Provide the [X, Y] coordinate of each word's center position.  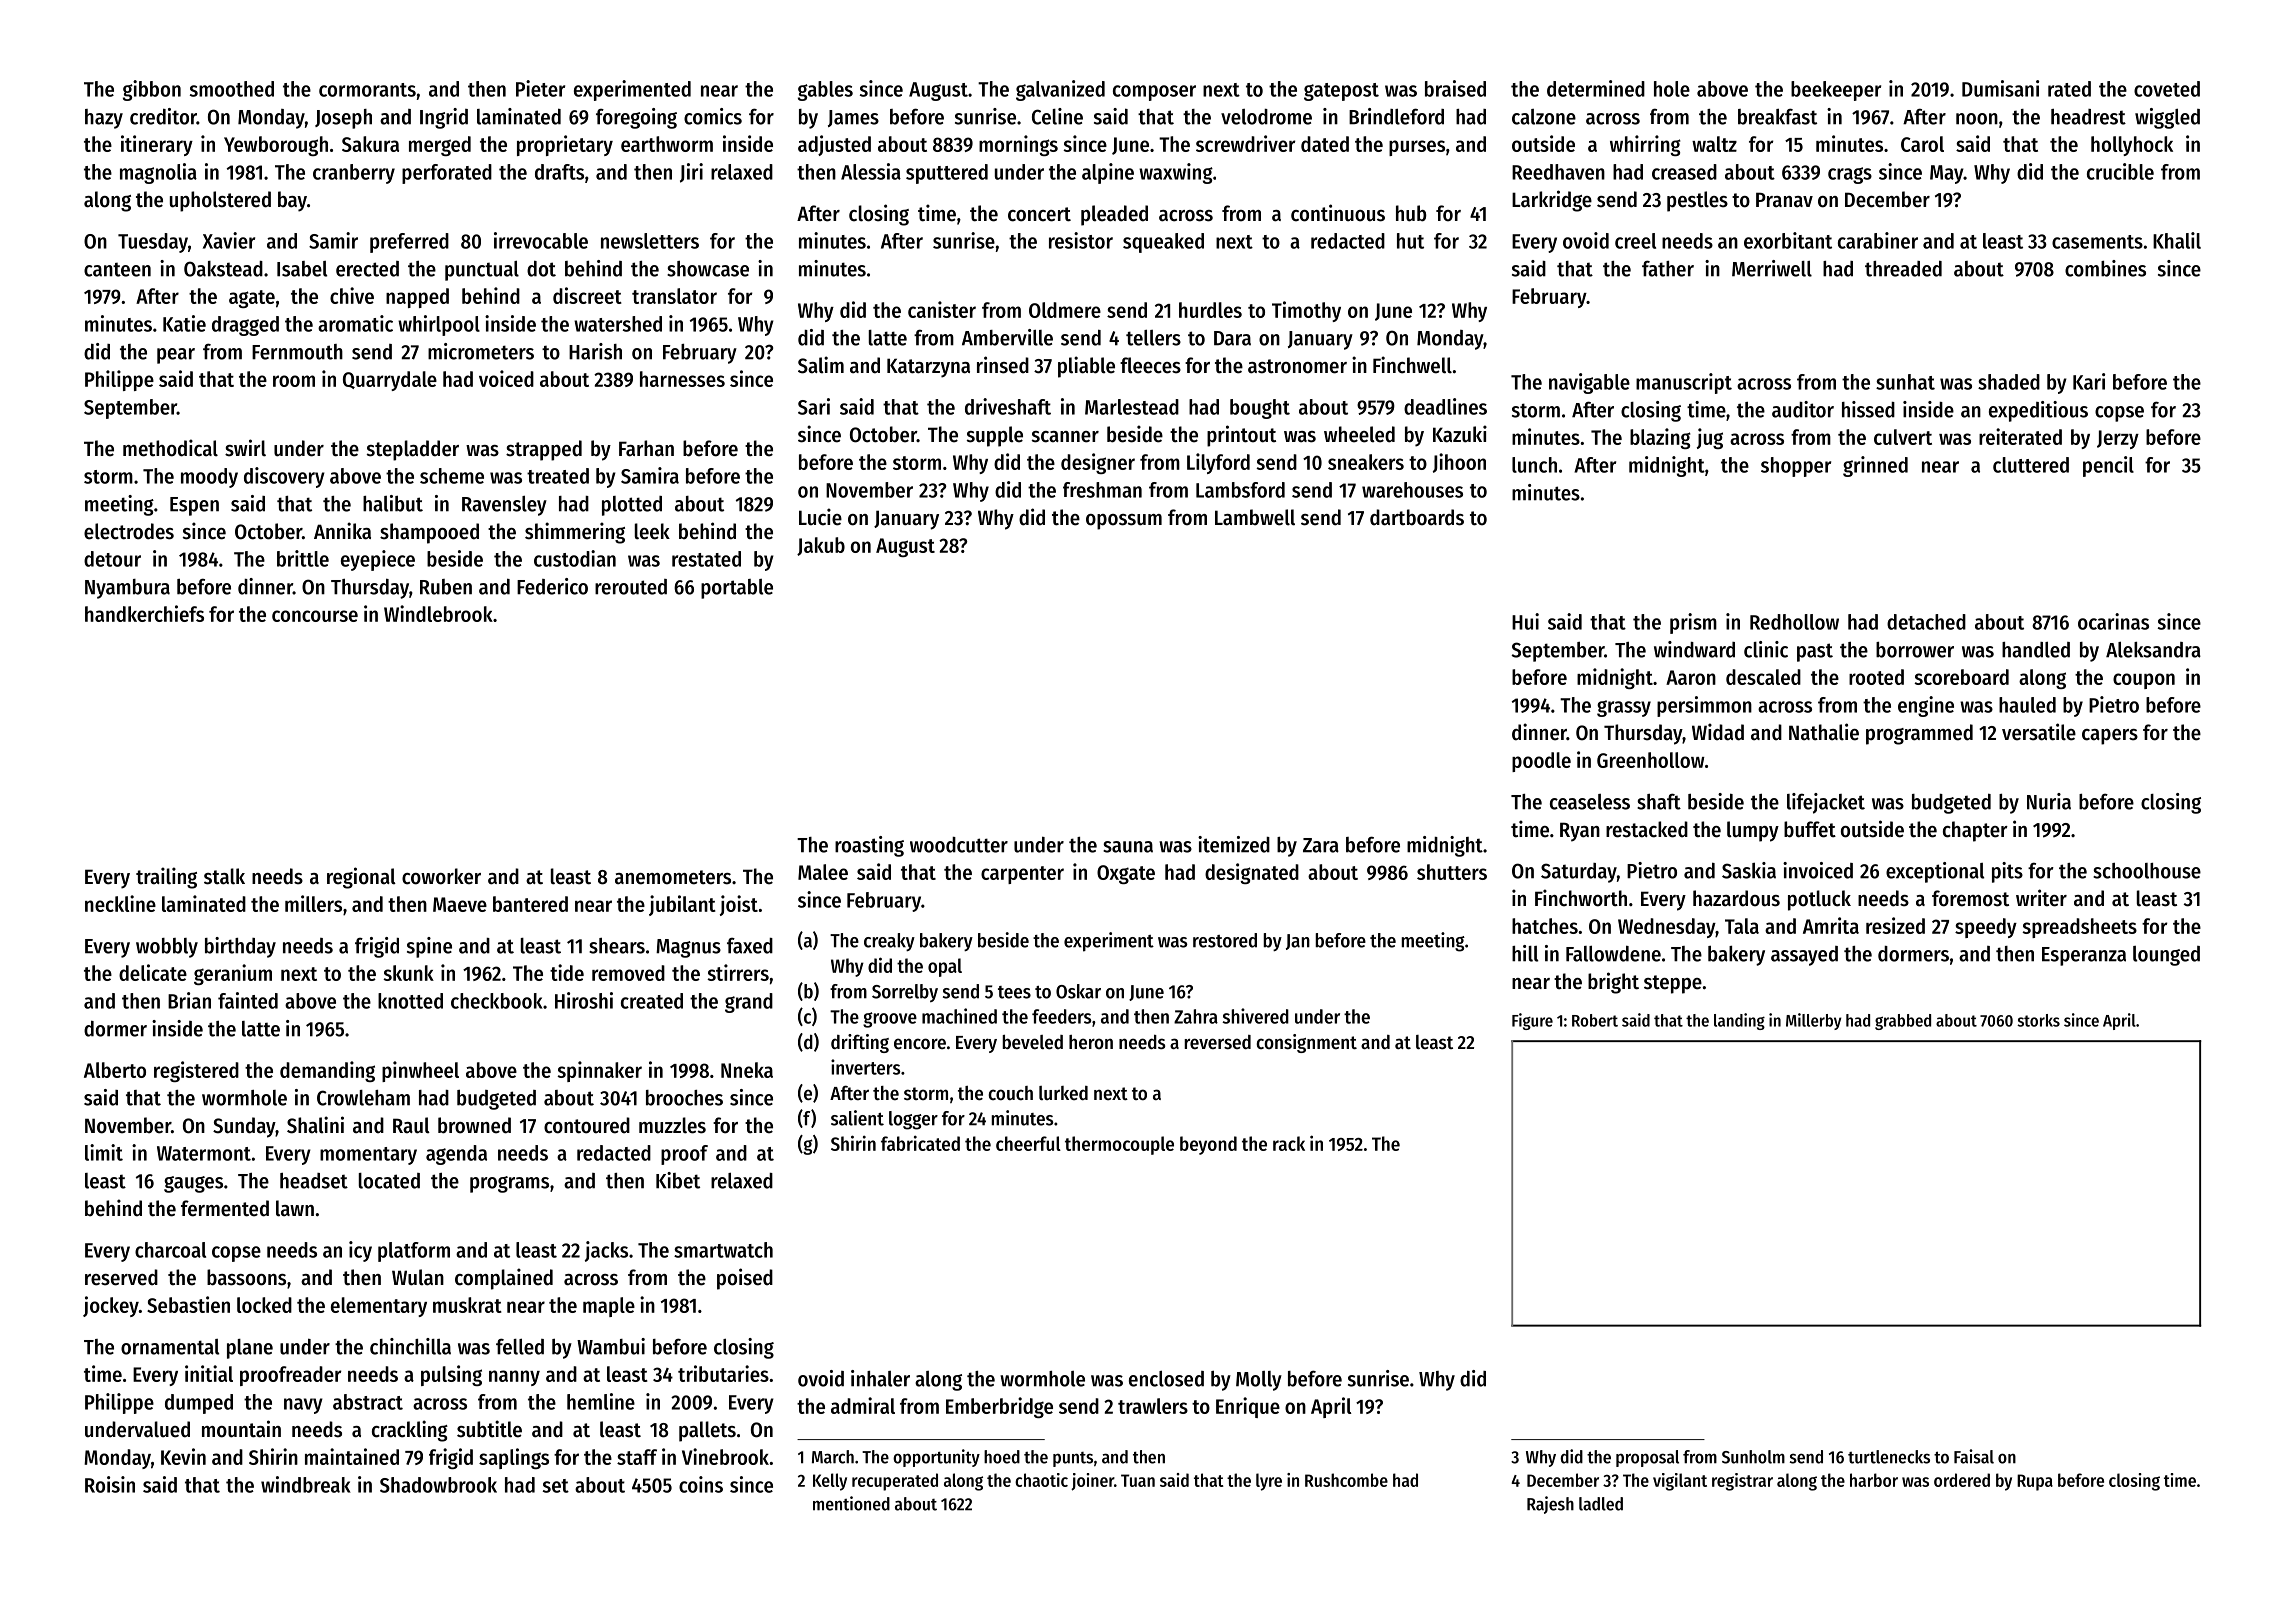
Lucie [820, 517]
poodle [1541, 762]
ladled [1601, 1504]
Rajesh [1550, 1505]
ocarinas [2113, 621]
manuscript [1684, 383]
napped [417, 298]
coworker [441, 876]
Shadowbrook [438, 1485]
